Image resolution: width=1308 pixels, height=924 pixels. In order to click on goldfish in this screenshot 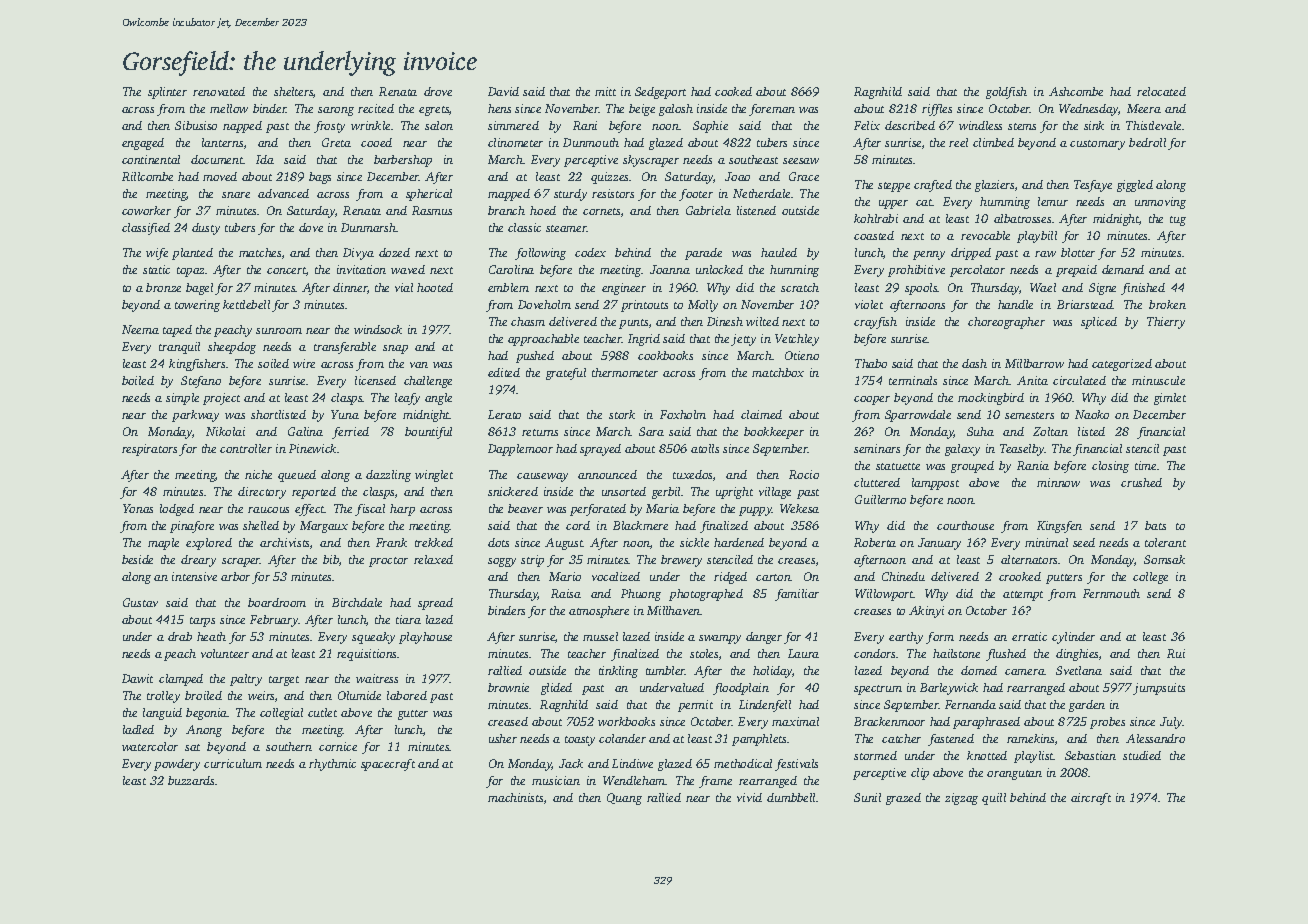, I will do `click(1006, 93)`.
